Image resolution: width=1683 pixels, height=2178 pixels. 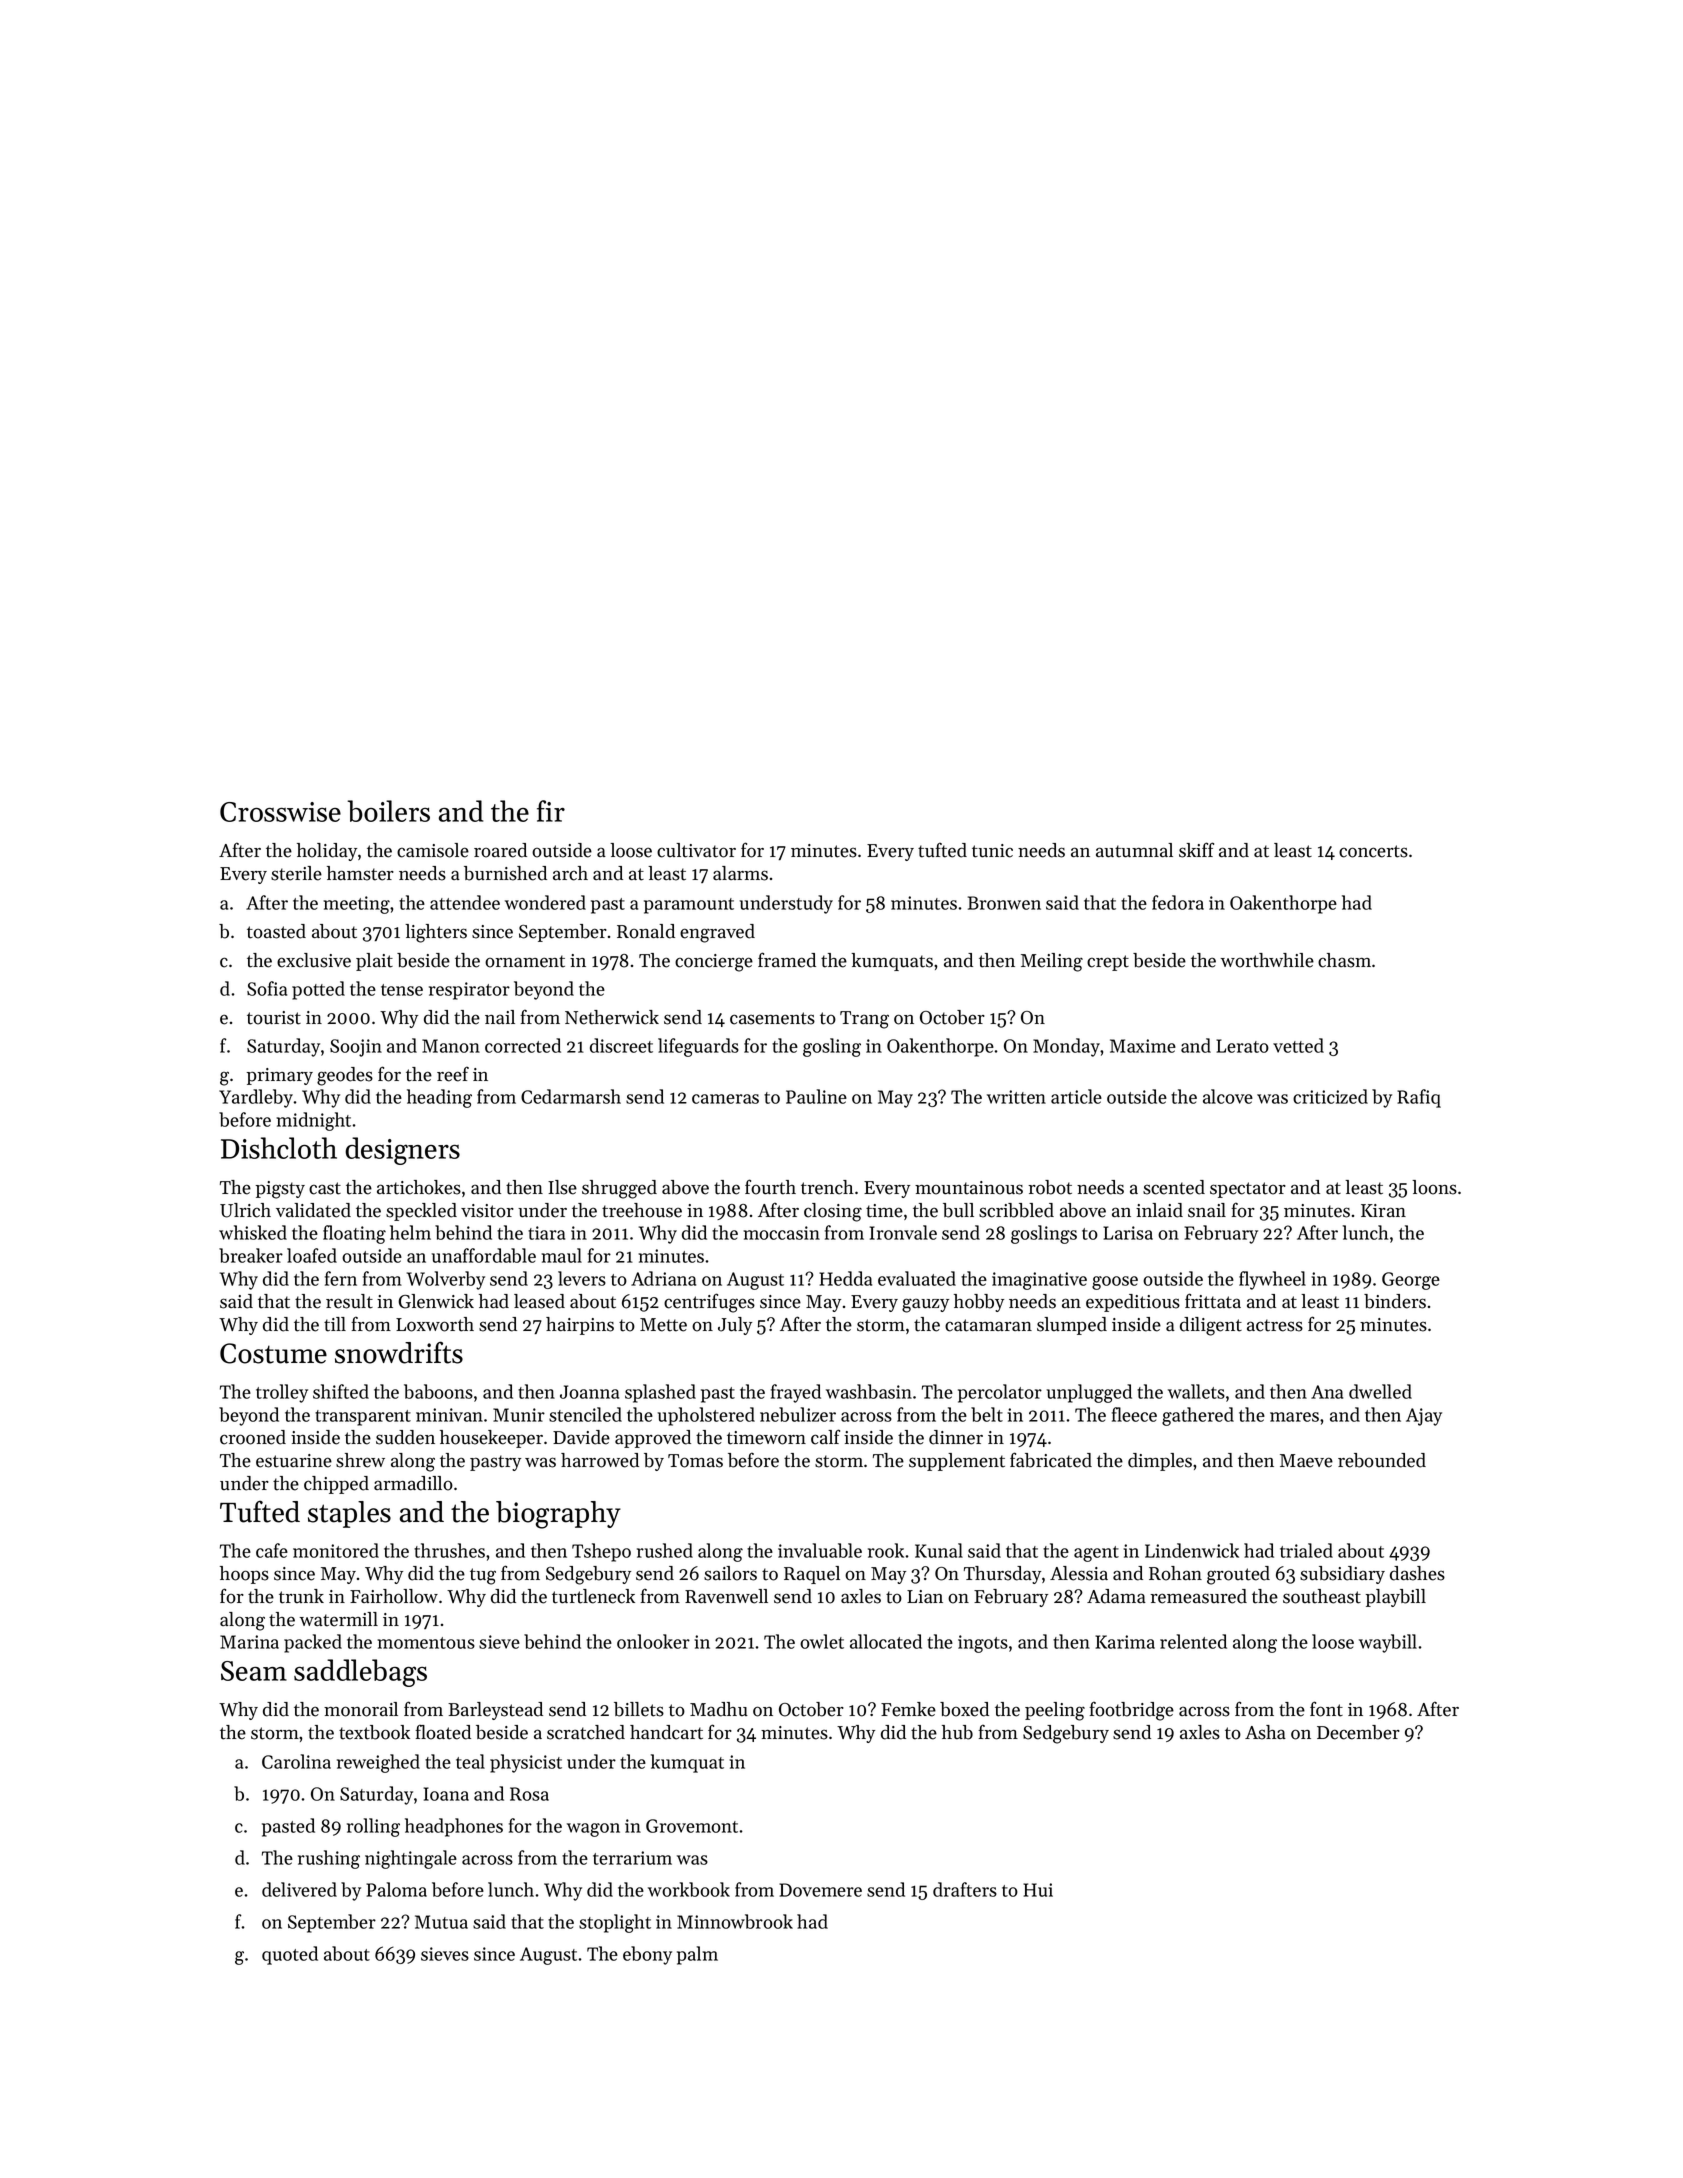 I want to click on ebony, so click(x=647, y=1955).
